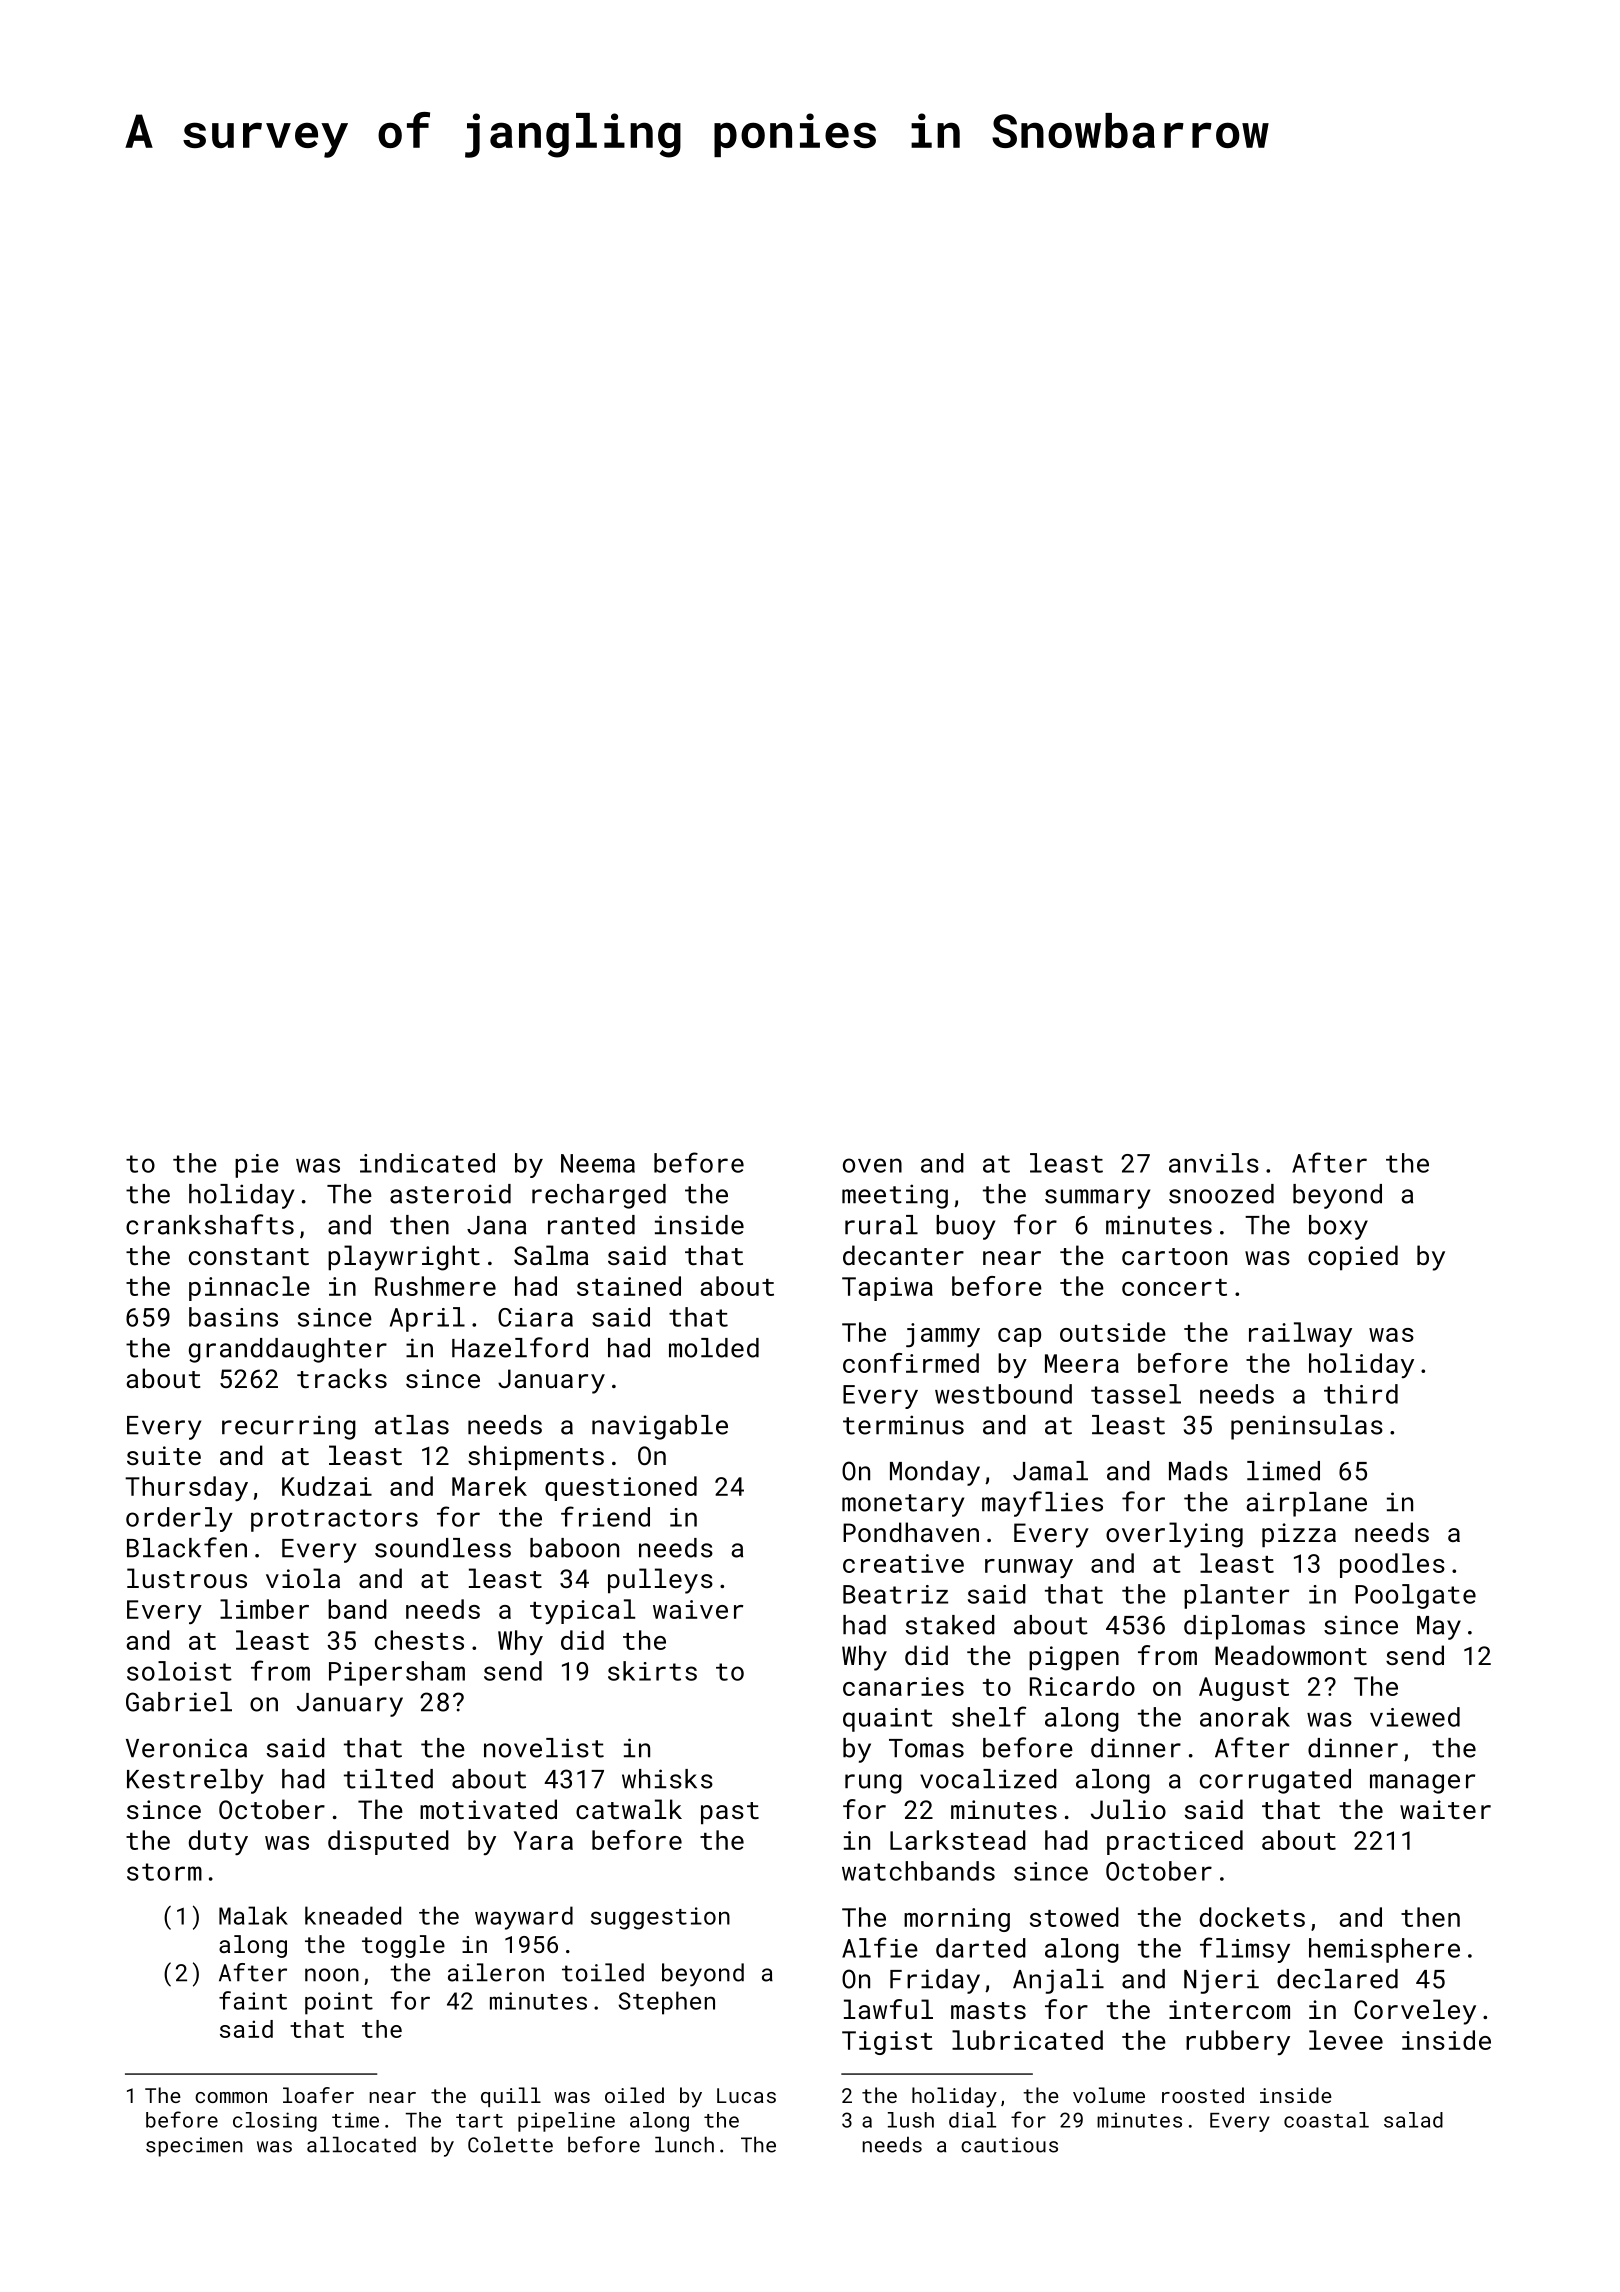 The width and height of the document is (1620, 2292). Describe the element at coordinates (443, 1548) in the document. I see `soundless` at that location.
